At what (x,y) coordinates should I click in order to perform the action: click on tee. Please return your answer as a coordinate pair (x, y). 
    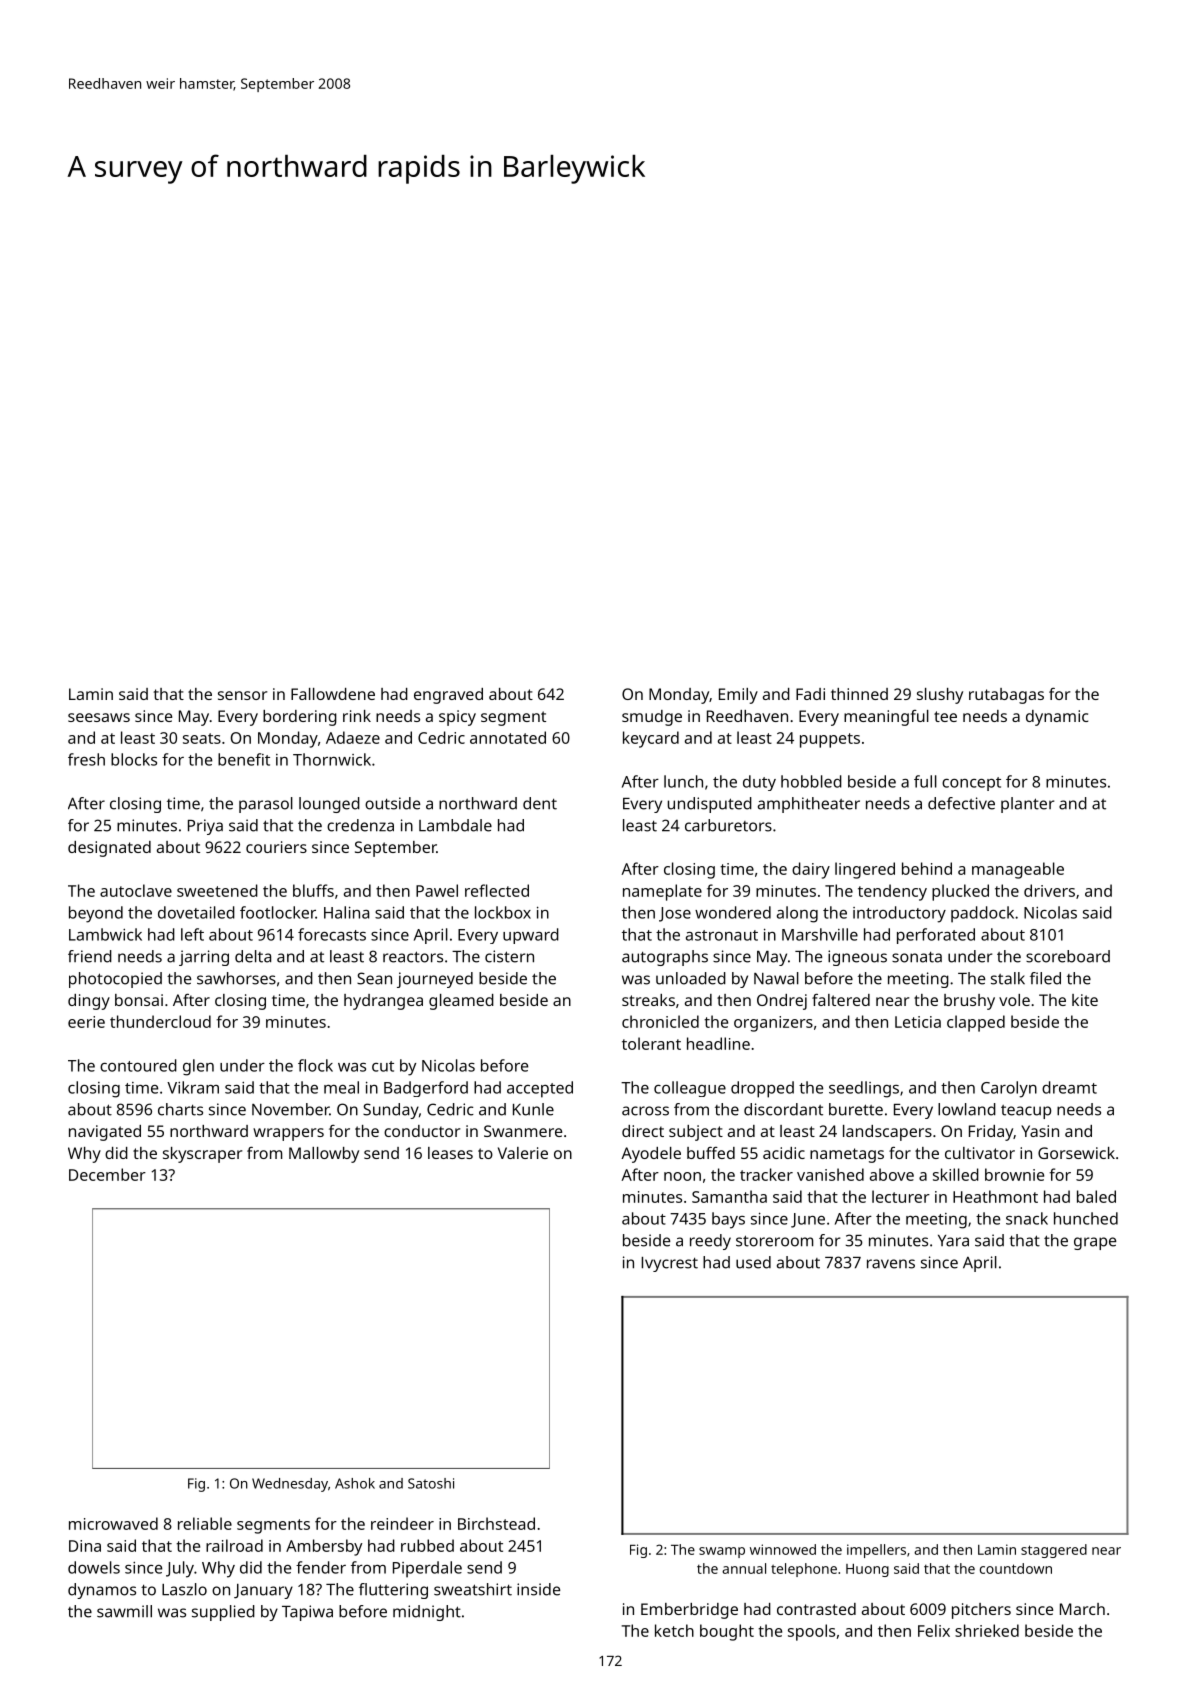
    Looking at the image, I should click on (945, 716).
